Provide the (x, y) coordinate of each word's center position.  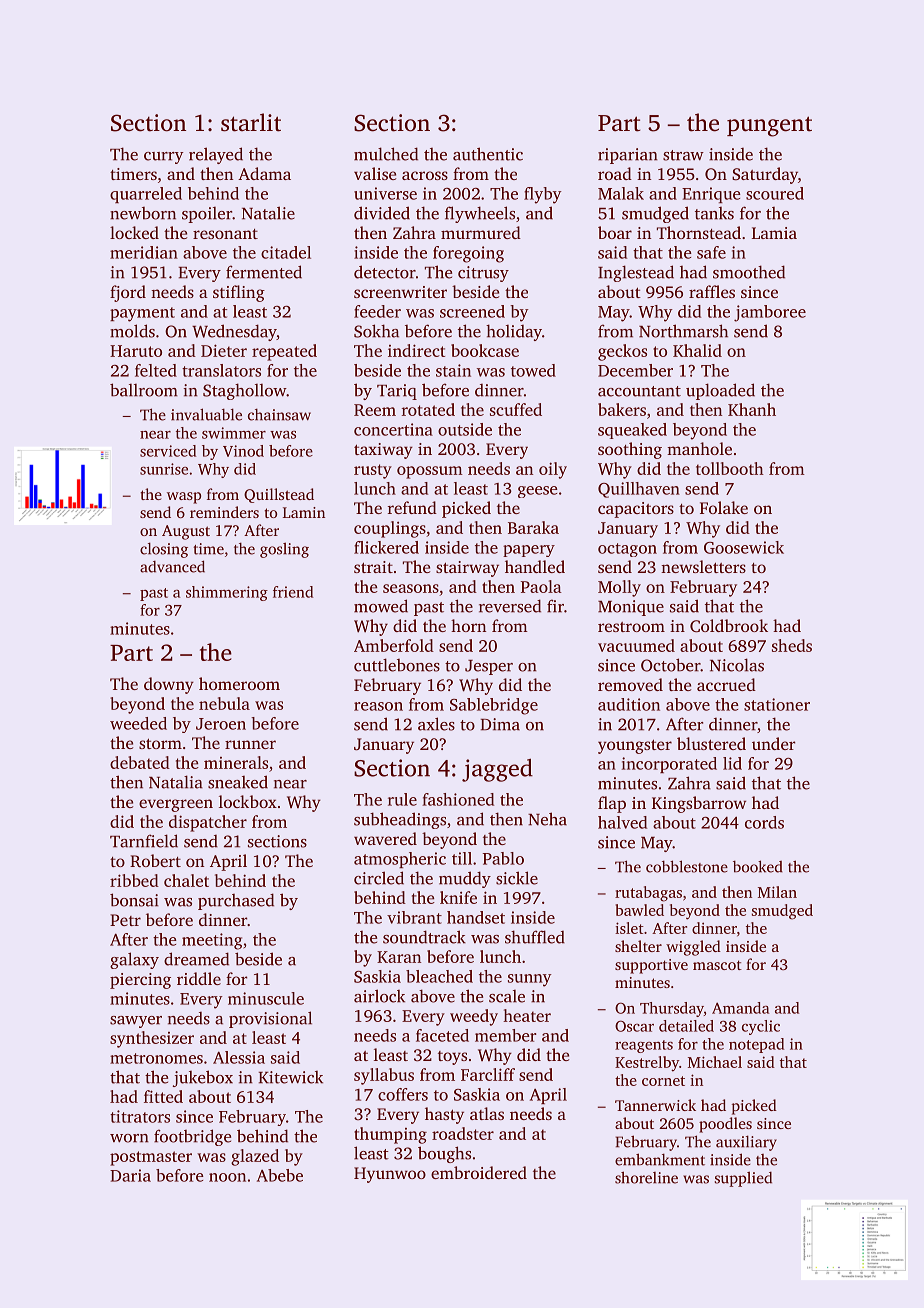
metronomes (156, 1058)
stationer (777, 704)
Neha (547, 819)
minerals (236, 762)
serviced (168, 451)
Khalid (697, 350)
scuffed (516, 409)
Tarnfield (144, 841)
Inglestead (636, 273)
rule (402, 799)
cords (764, 822)
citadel (286, 252)
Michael (715, 1062)
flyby (543, 195)
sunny (530, 980)
